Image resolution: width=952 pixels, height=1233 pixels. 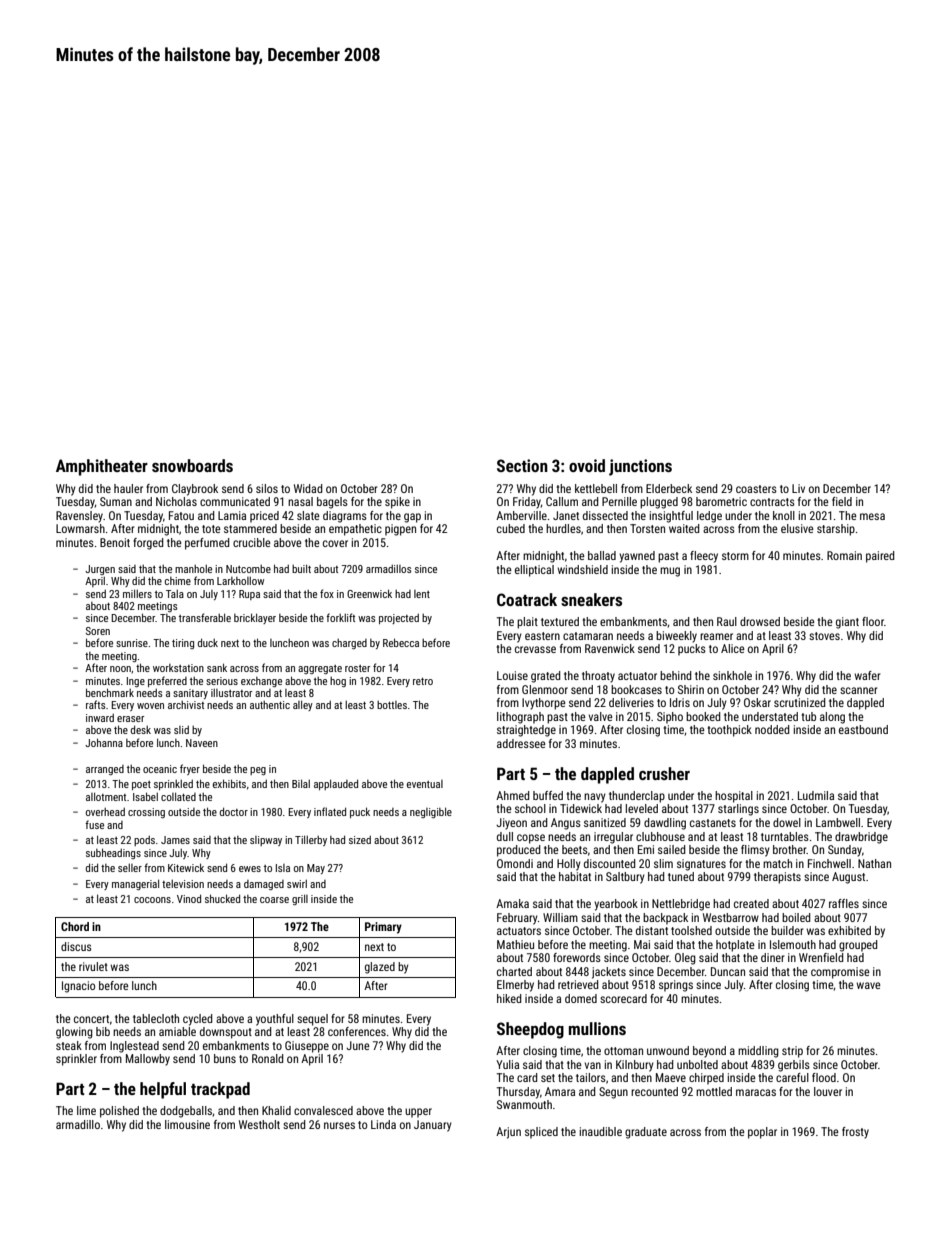 I want to click on Ludmila, so click(x=816, y=795).
